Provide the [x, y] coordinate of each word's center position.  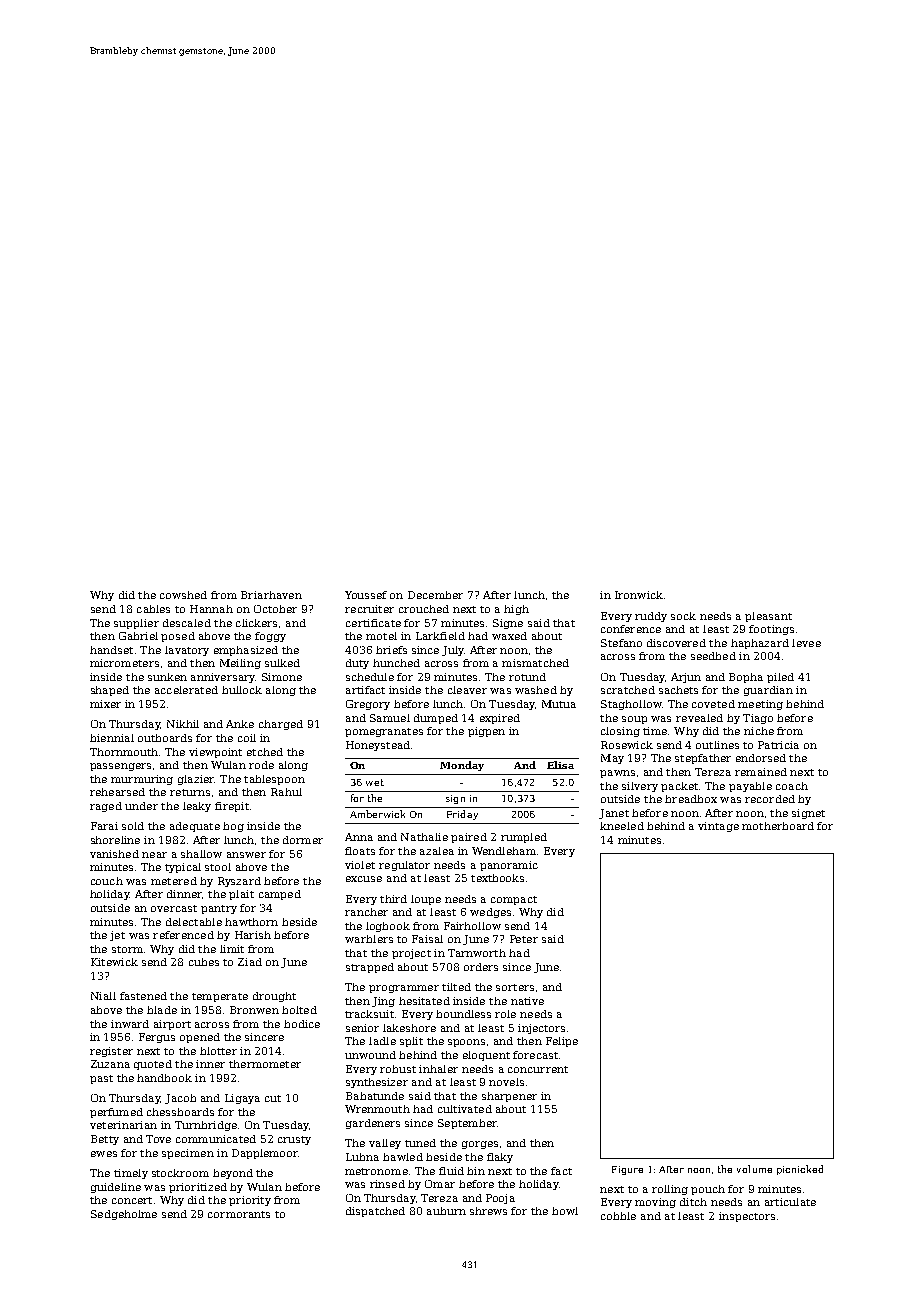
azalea [437, 851]
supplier [136, 624]
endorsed [761, 758]
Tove [158, 1139]
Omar [440, 1184]
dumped [436, 719]
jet [117, 936]
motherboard [778, 826]
